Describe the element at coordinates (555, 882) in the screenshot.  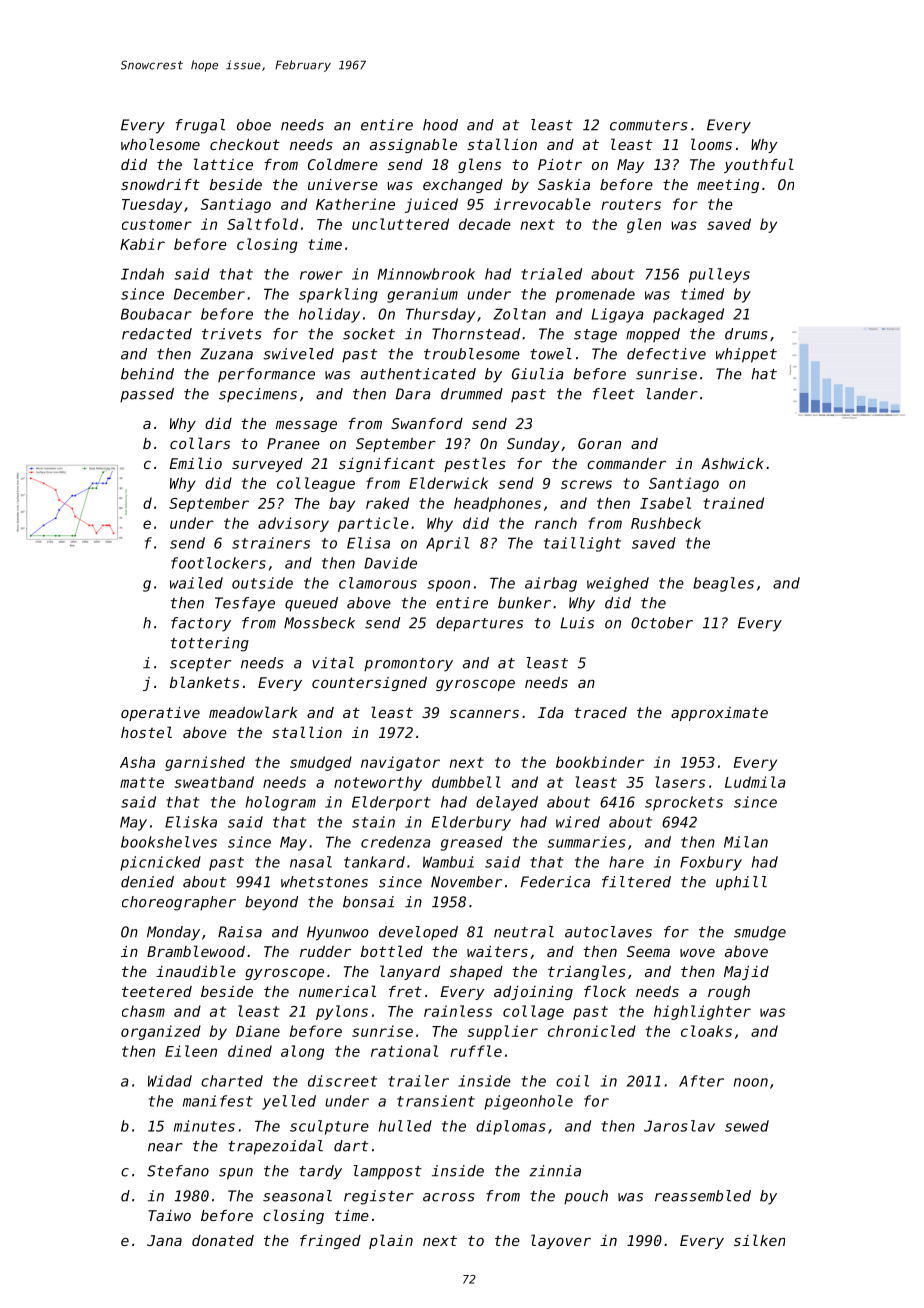
I see `Federica` at that location.
